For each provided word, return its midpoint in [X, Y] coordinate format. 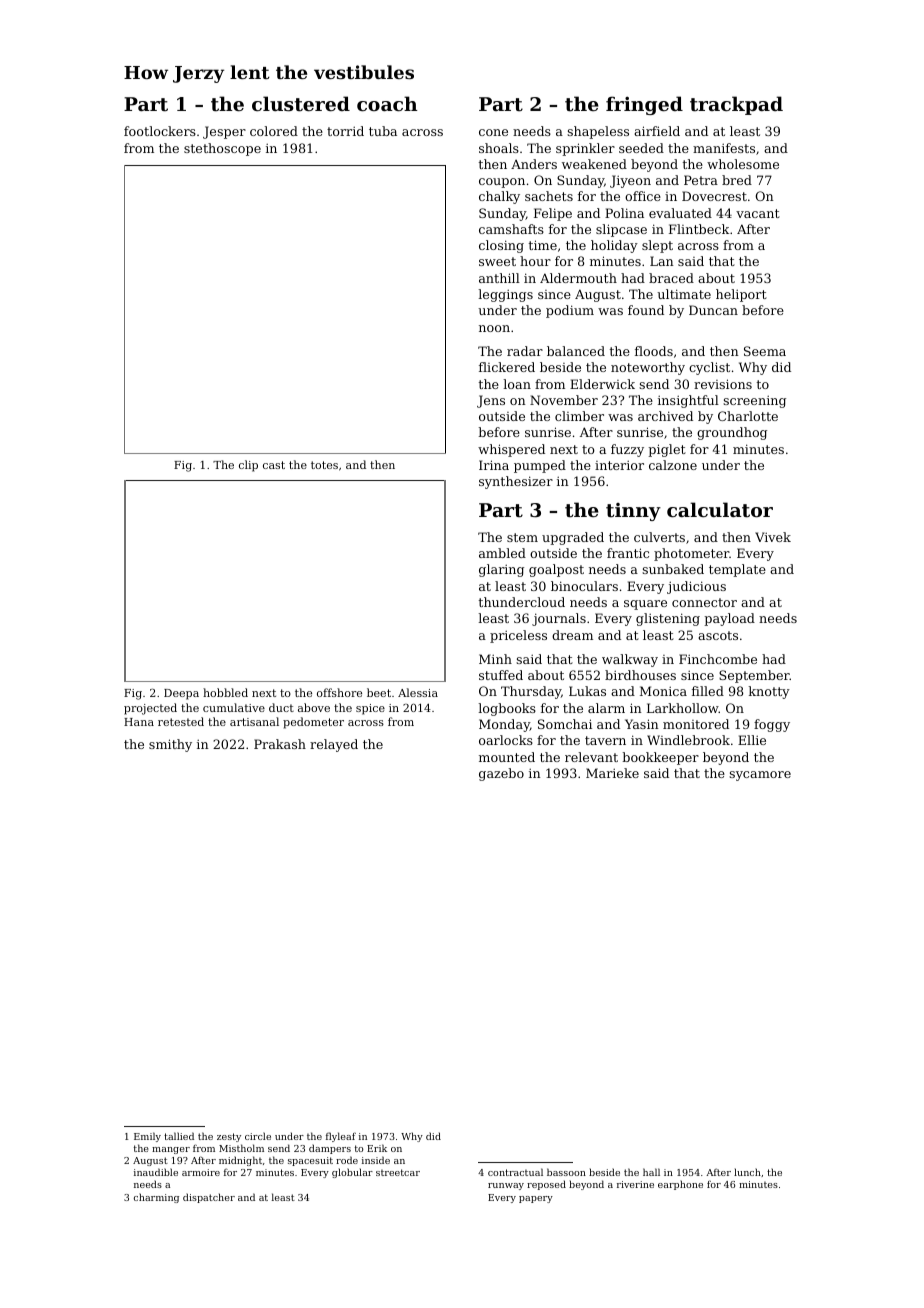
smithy [170, 745]
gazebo [501, 774]
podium [570, 311]
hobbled [225, 692]
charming [156, 1198]
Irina [494, 465]
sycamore [760, 776]
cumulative [234, 707]
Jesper [224, 132]
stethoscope [222, 149]
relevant [591, 757]
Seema [765, 351]
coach [387, 103]
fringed [644, 105]
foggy [772, 725]
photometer [691, 554]
